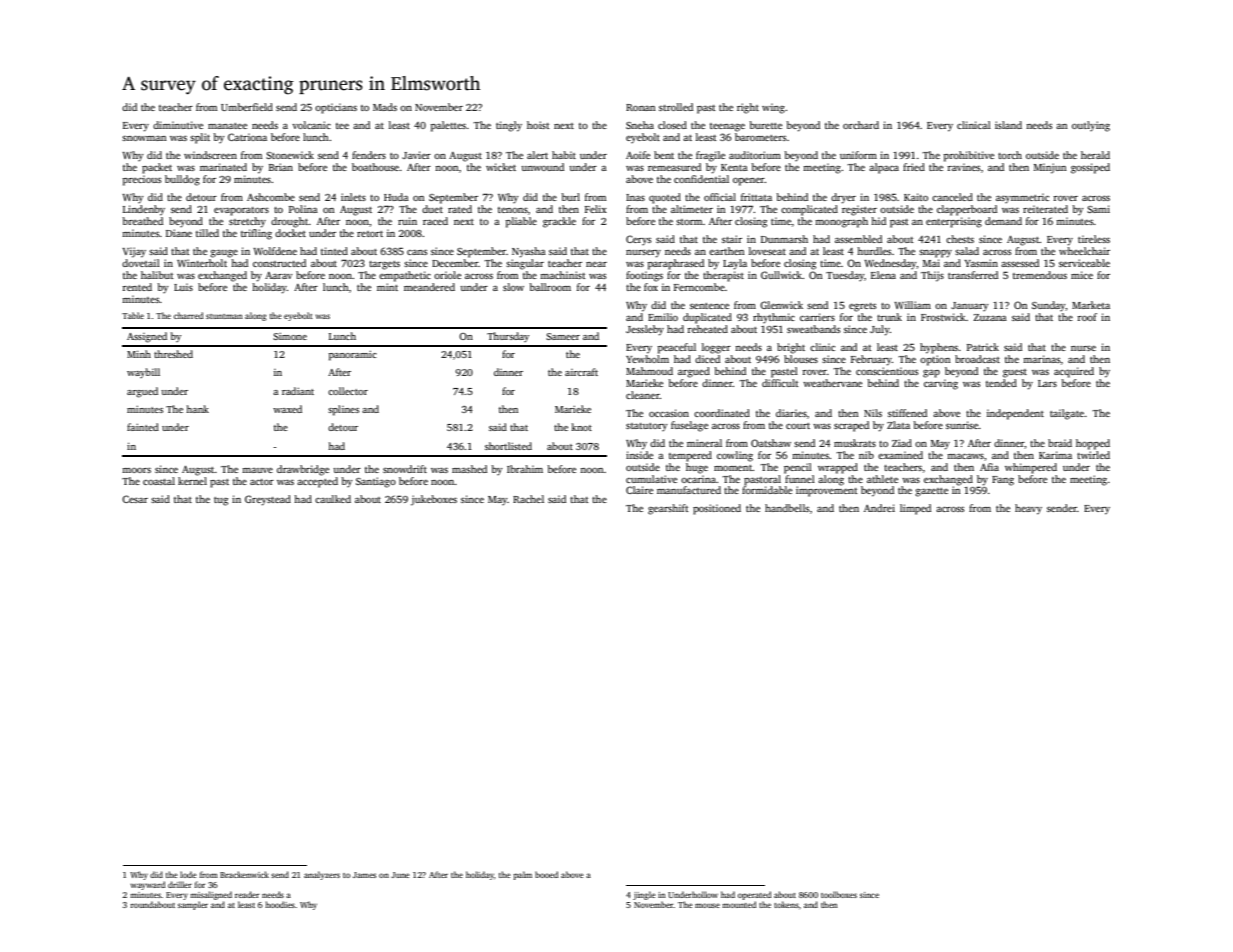 The image size is (1233, 952). Describe the element at coordinates (542, 167) in the screenshot. I see `unwound` at that location.
